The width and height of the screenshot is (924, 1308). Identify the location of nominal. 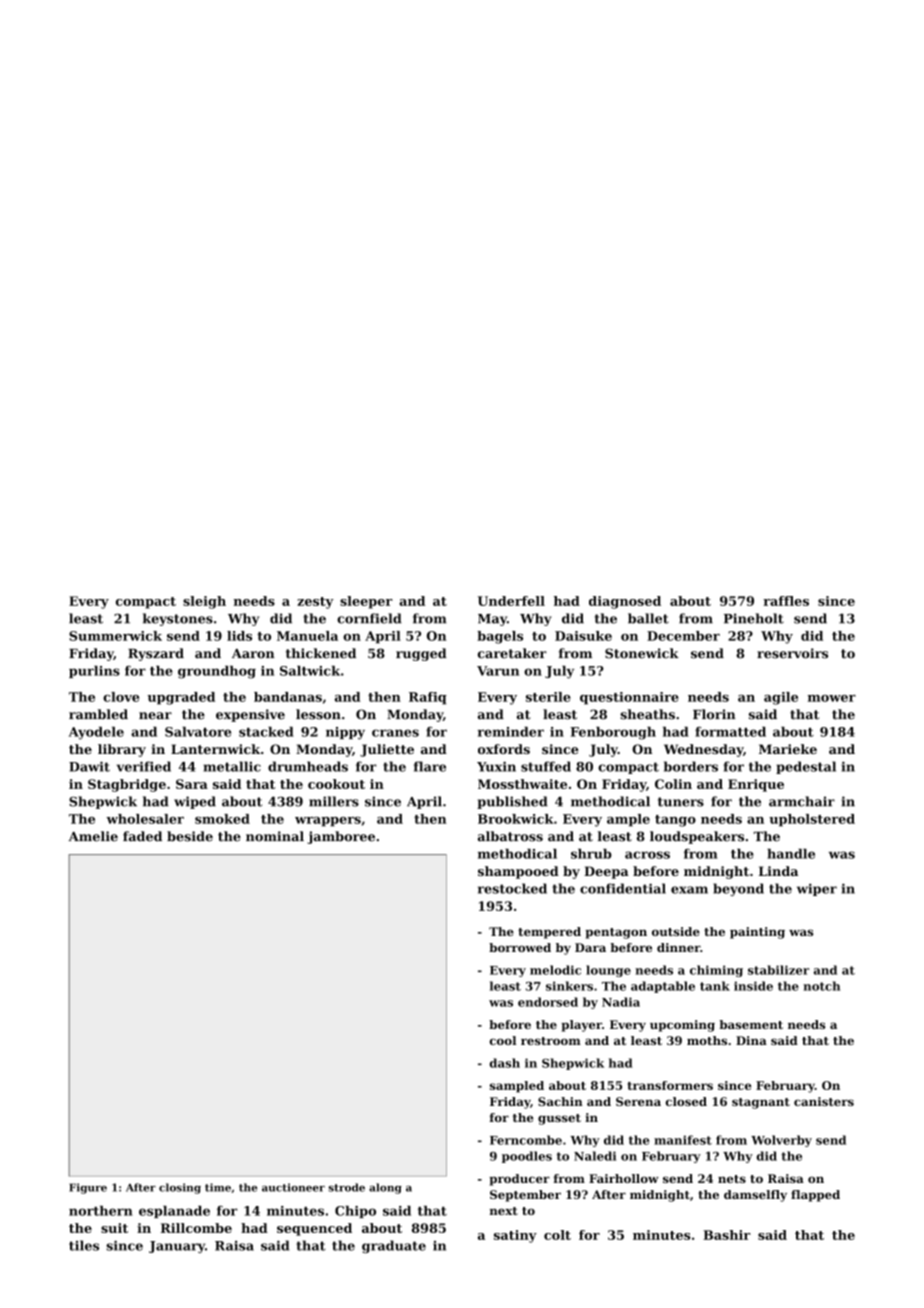
(275, 836).
